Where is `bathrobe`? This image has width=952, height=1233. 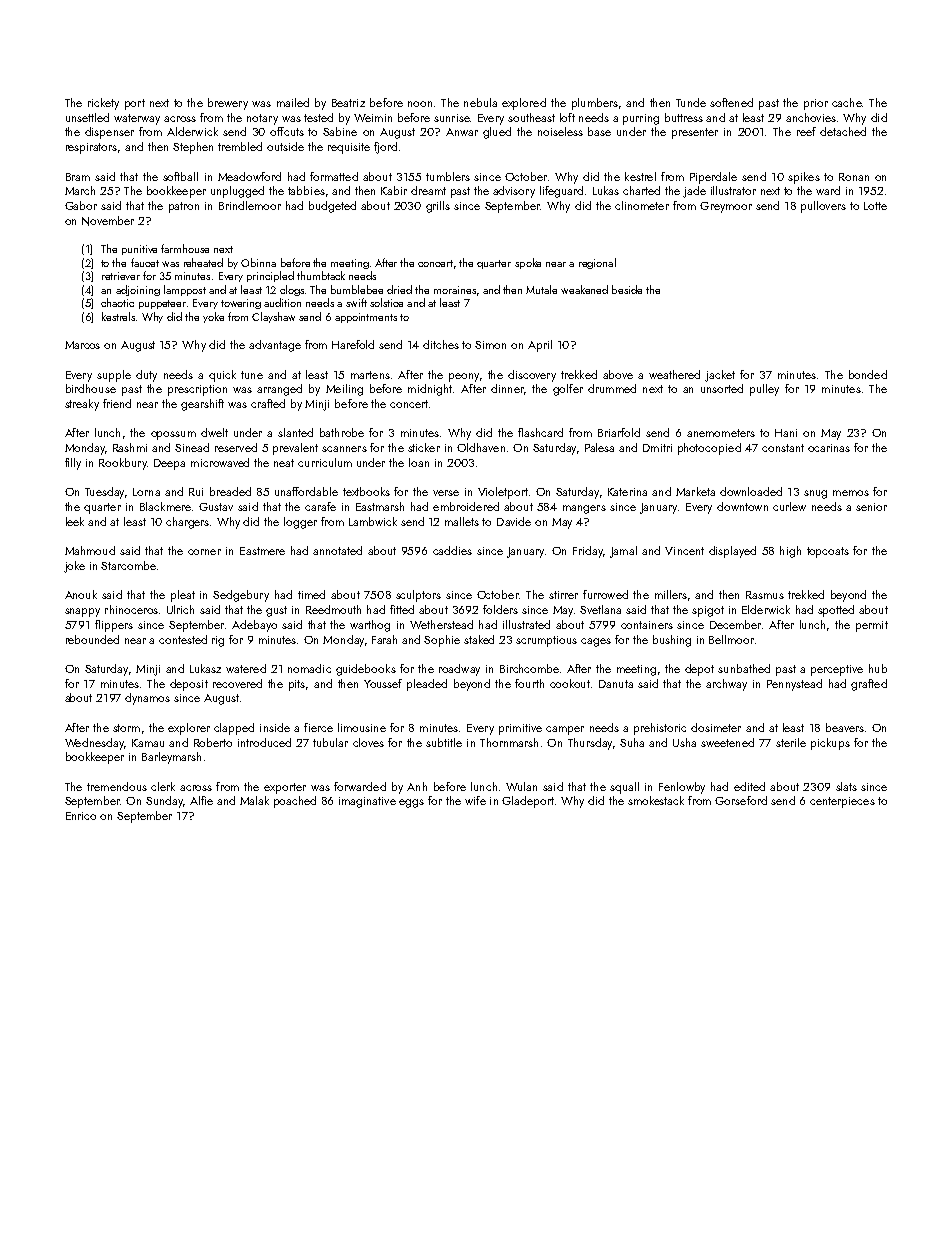 bathrobe is located at coordinates (342, 432).
